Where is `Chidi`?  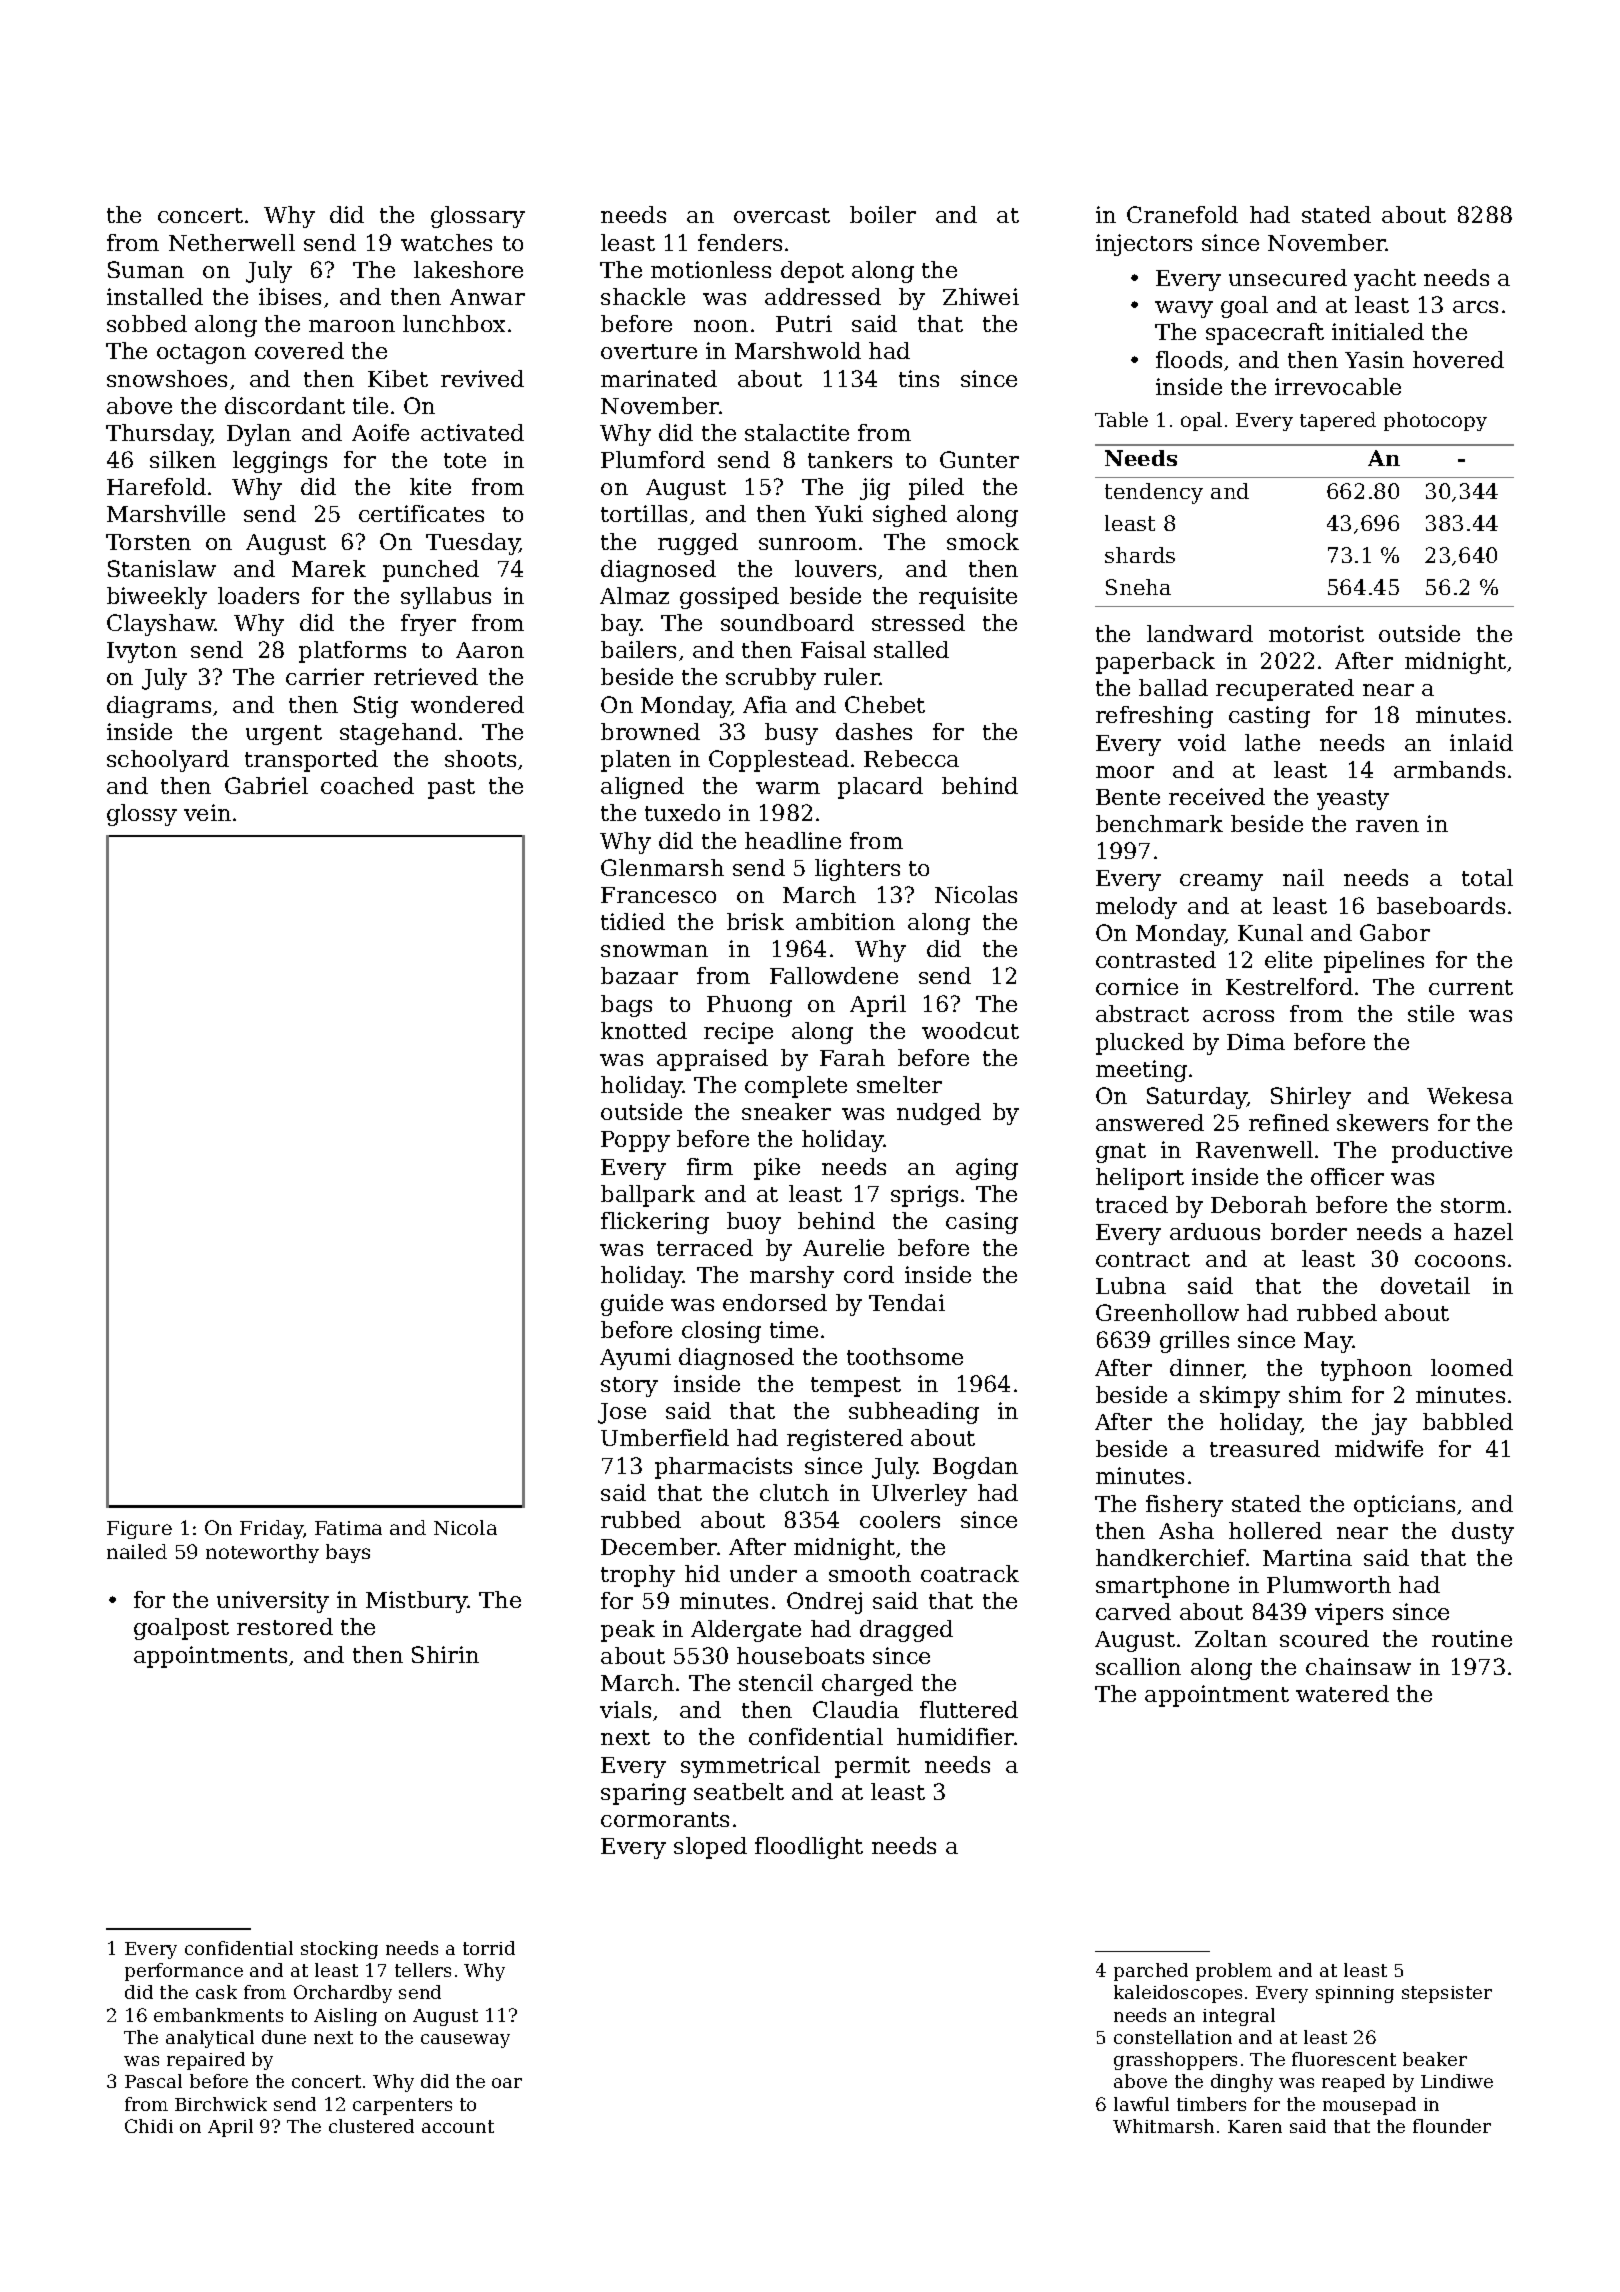
Chidi is located at coordinates (149, 2126).
